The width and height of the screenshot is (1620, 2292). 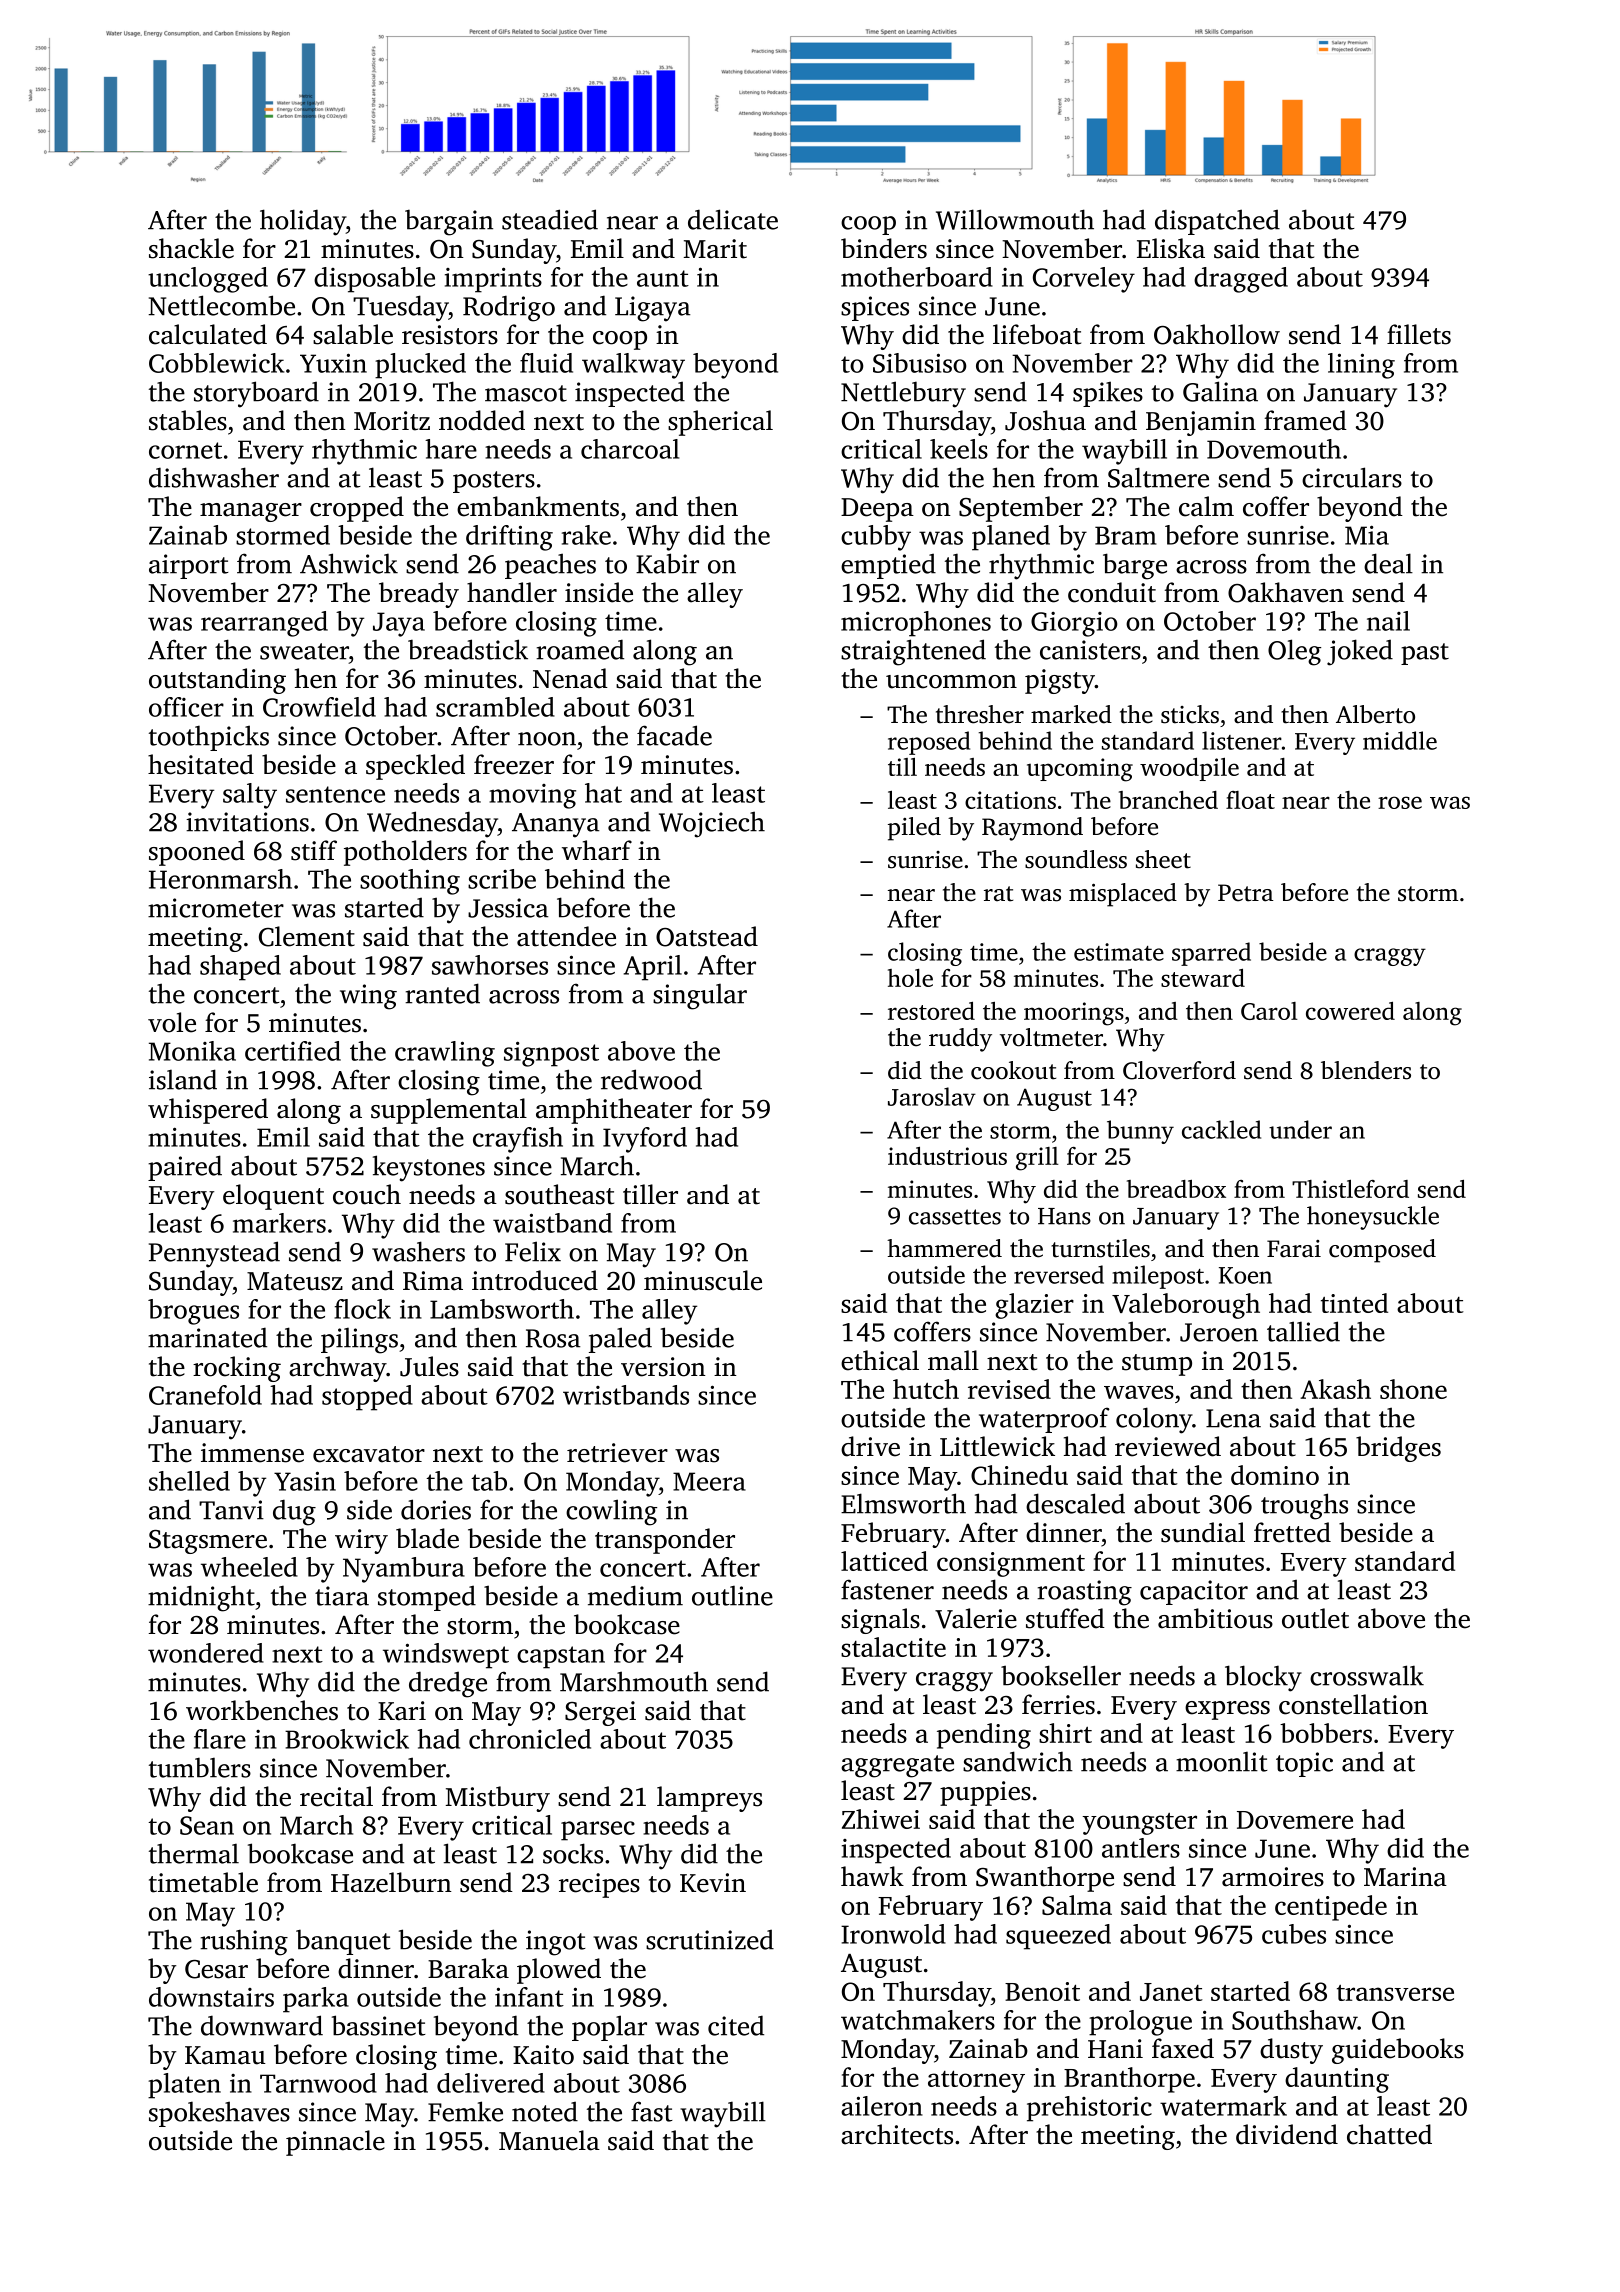 I want to click on scrambled, so click(x=495, y=707).
